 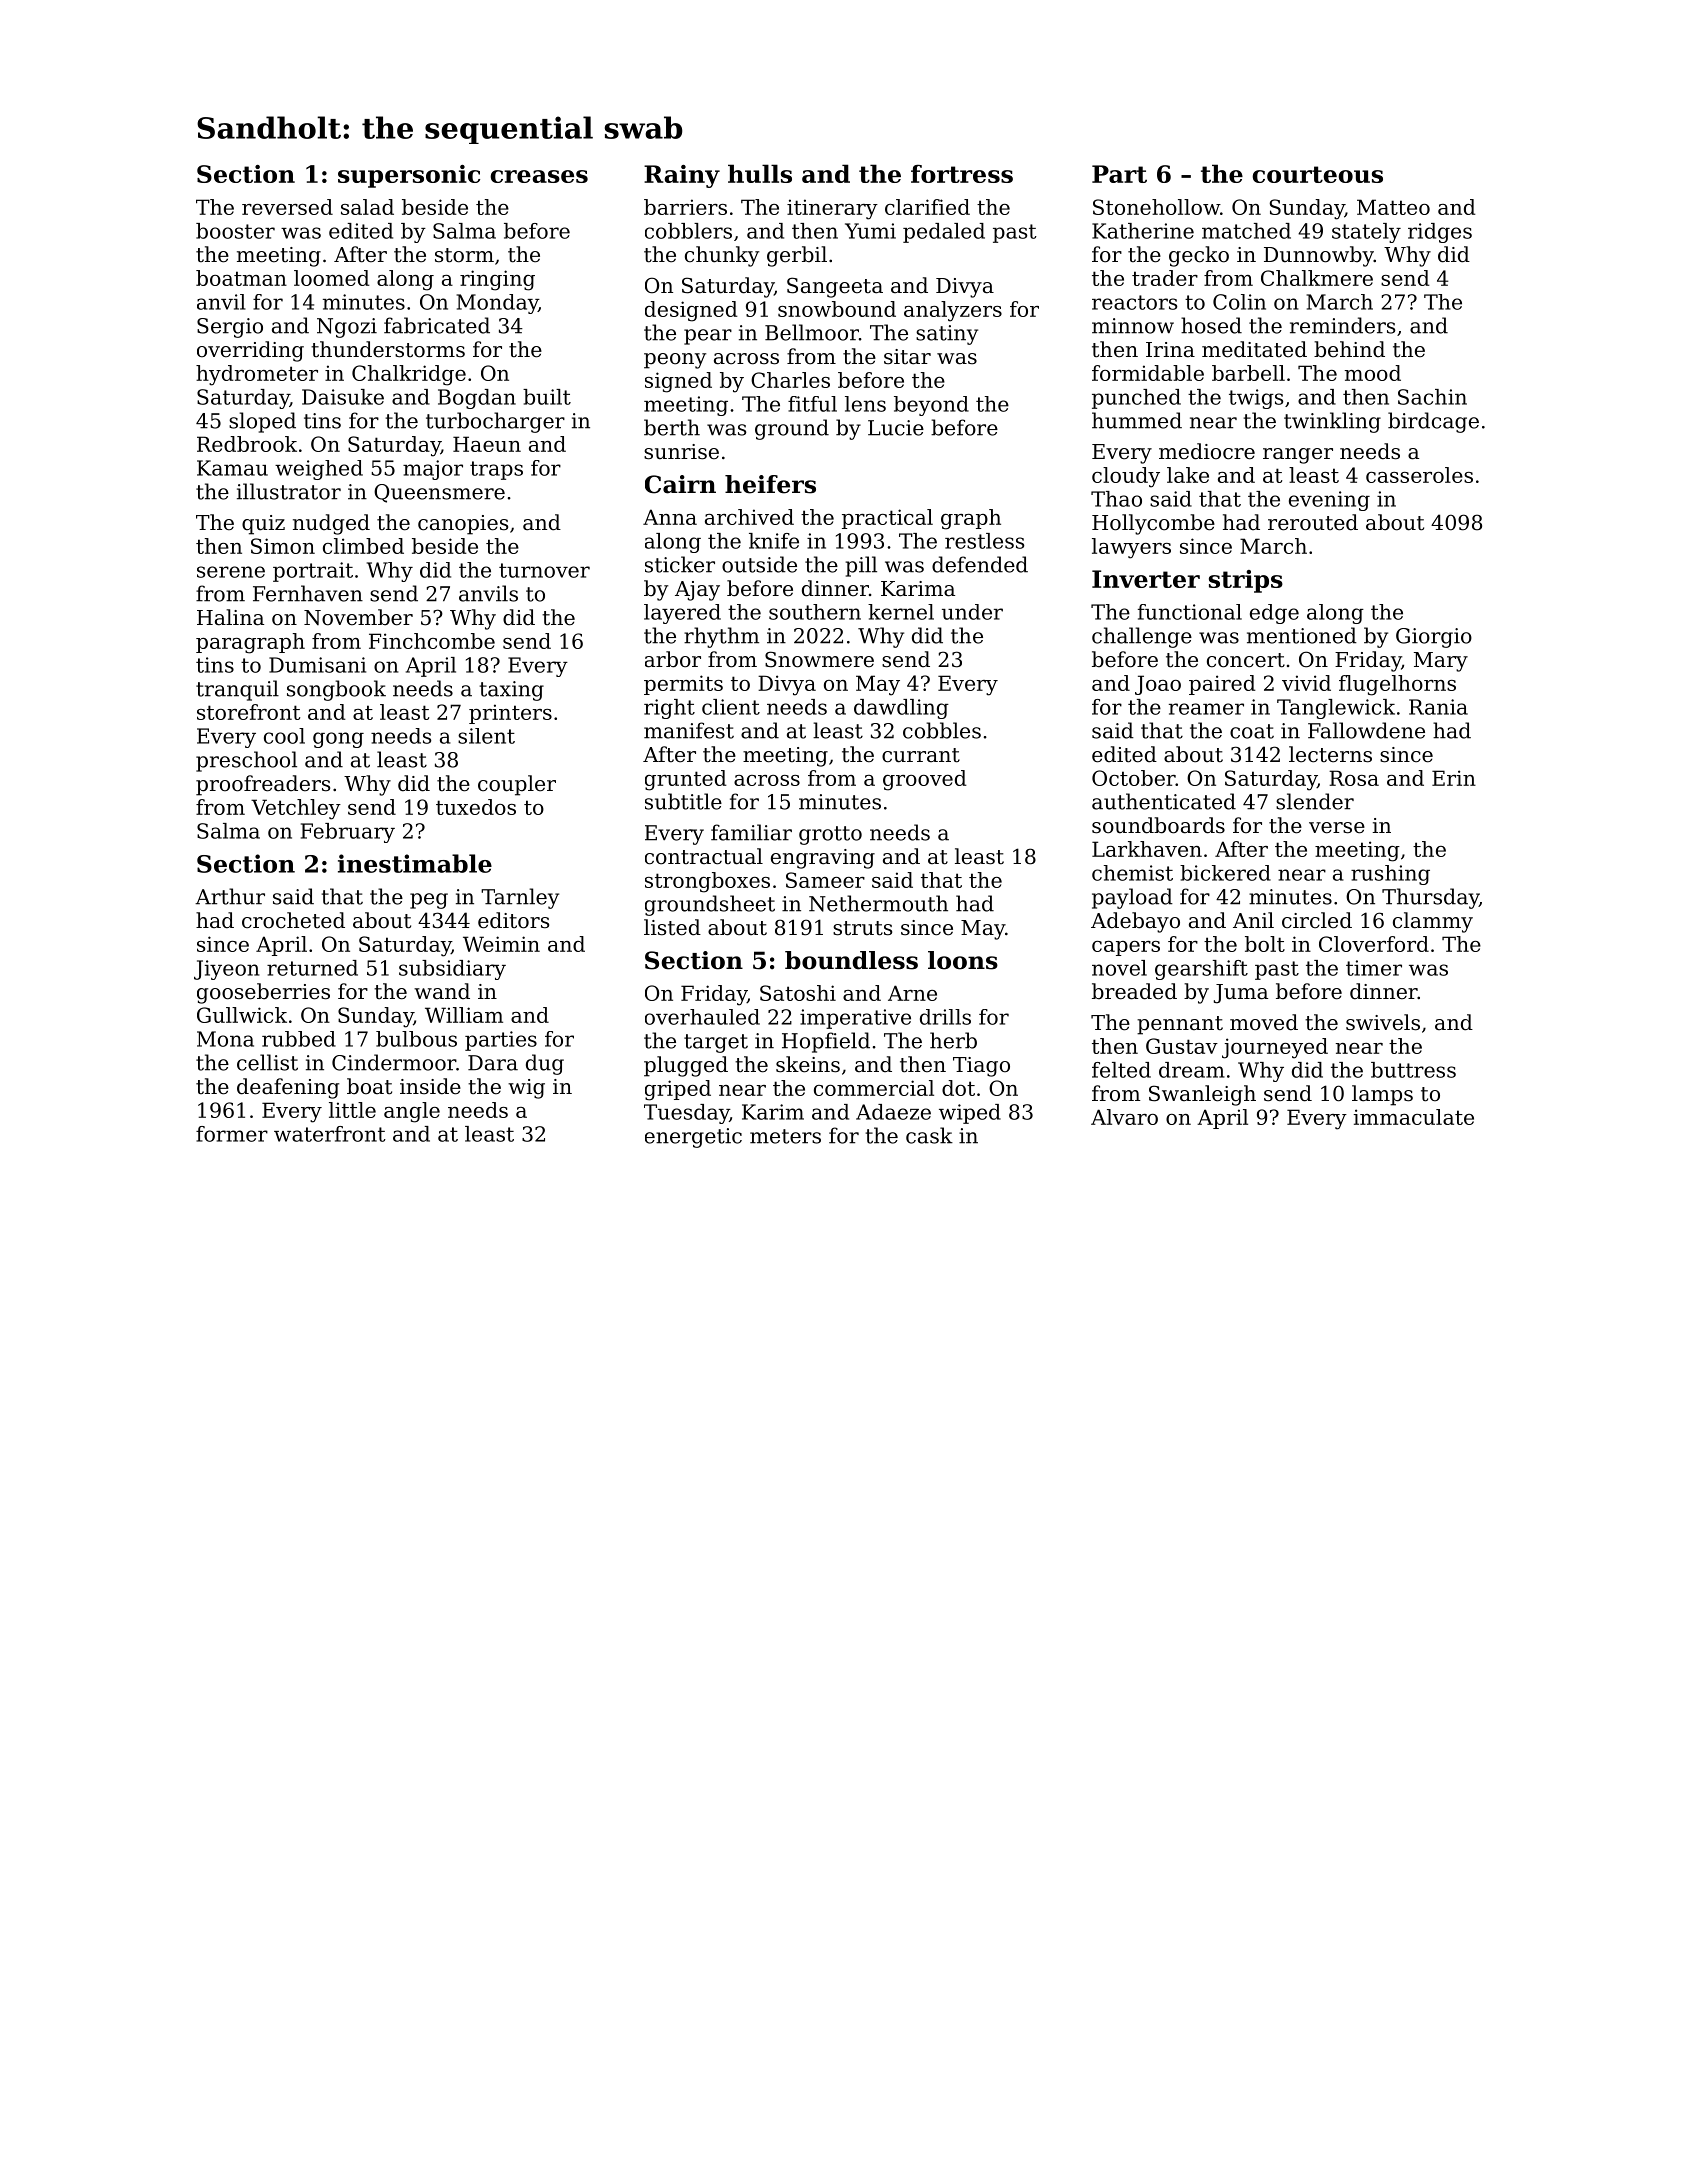 I want to click on itinerary, so click(x=832, y=209).
